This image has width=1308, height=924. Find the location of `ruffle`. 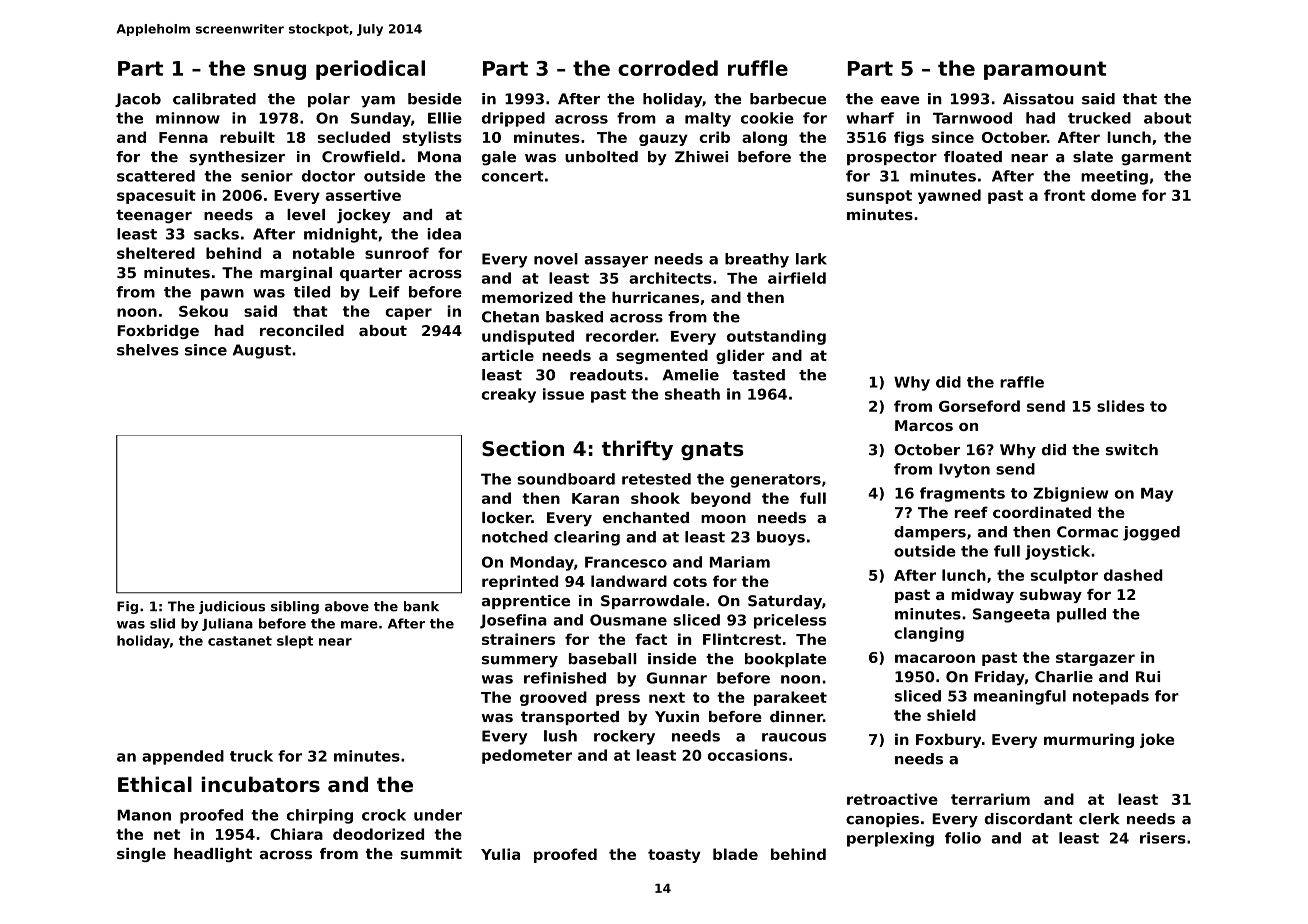

ruffle is located at coordinates (758, 68).
